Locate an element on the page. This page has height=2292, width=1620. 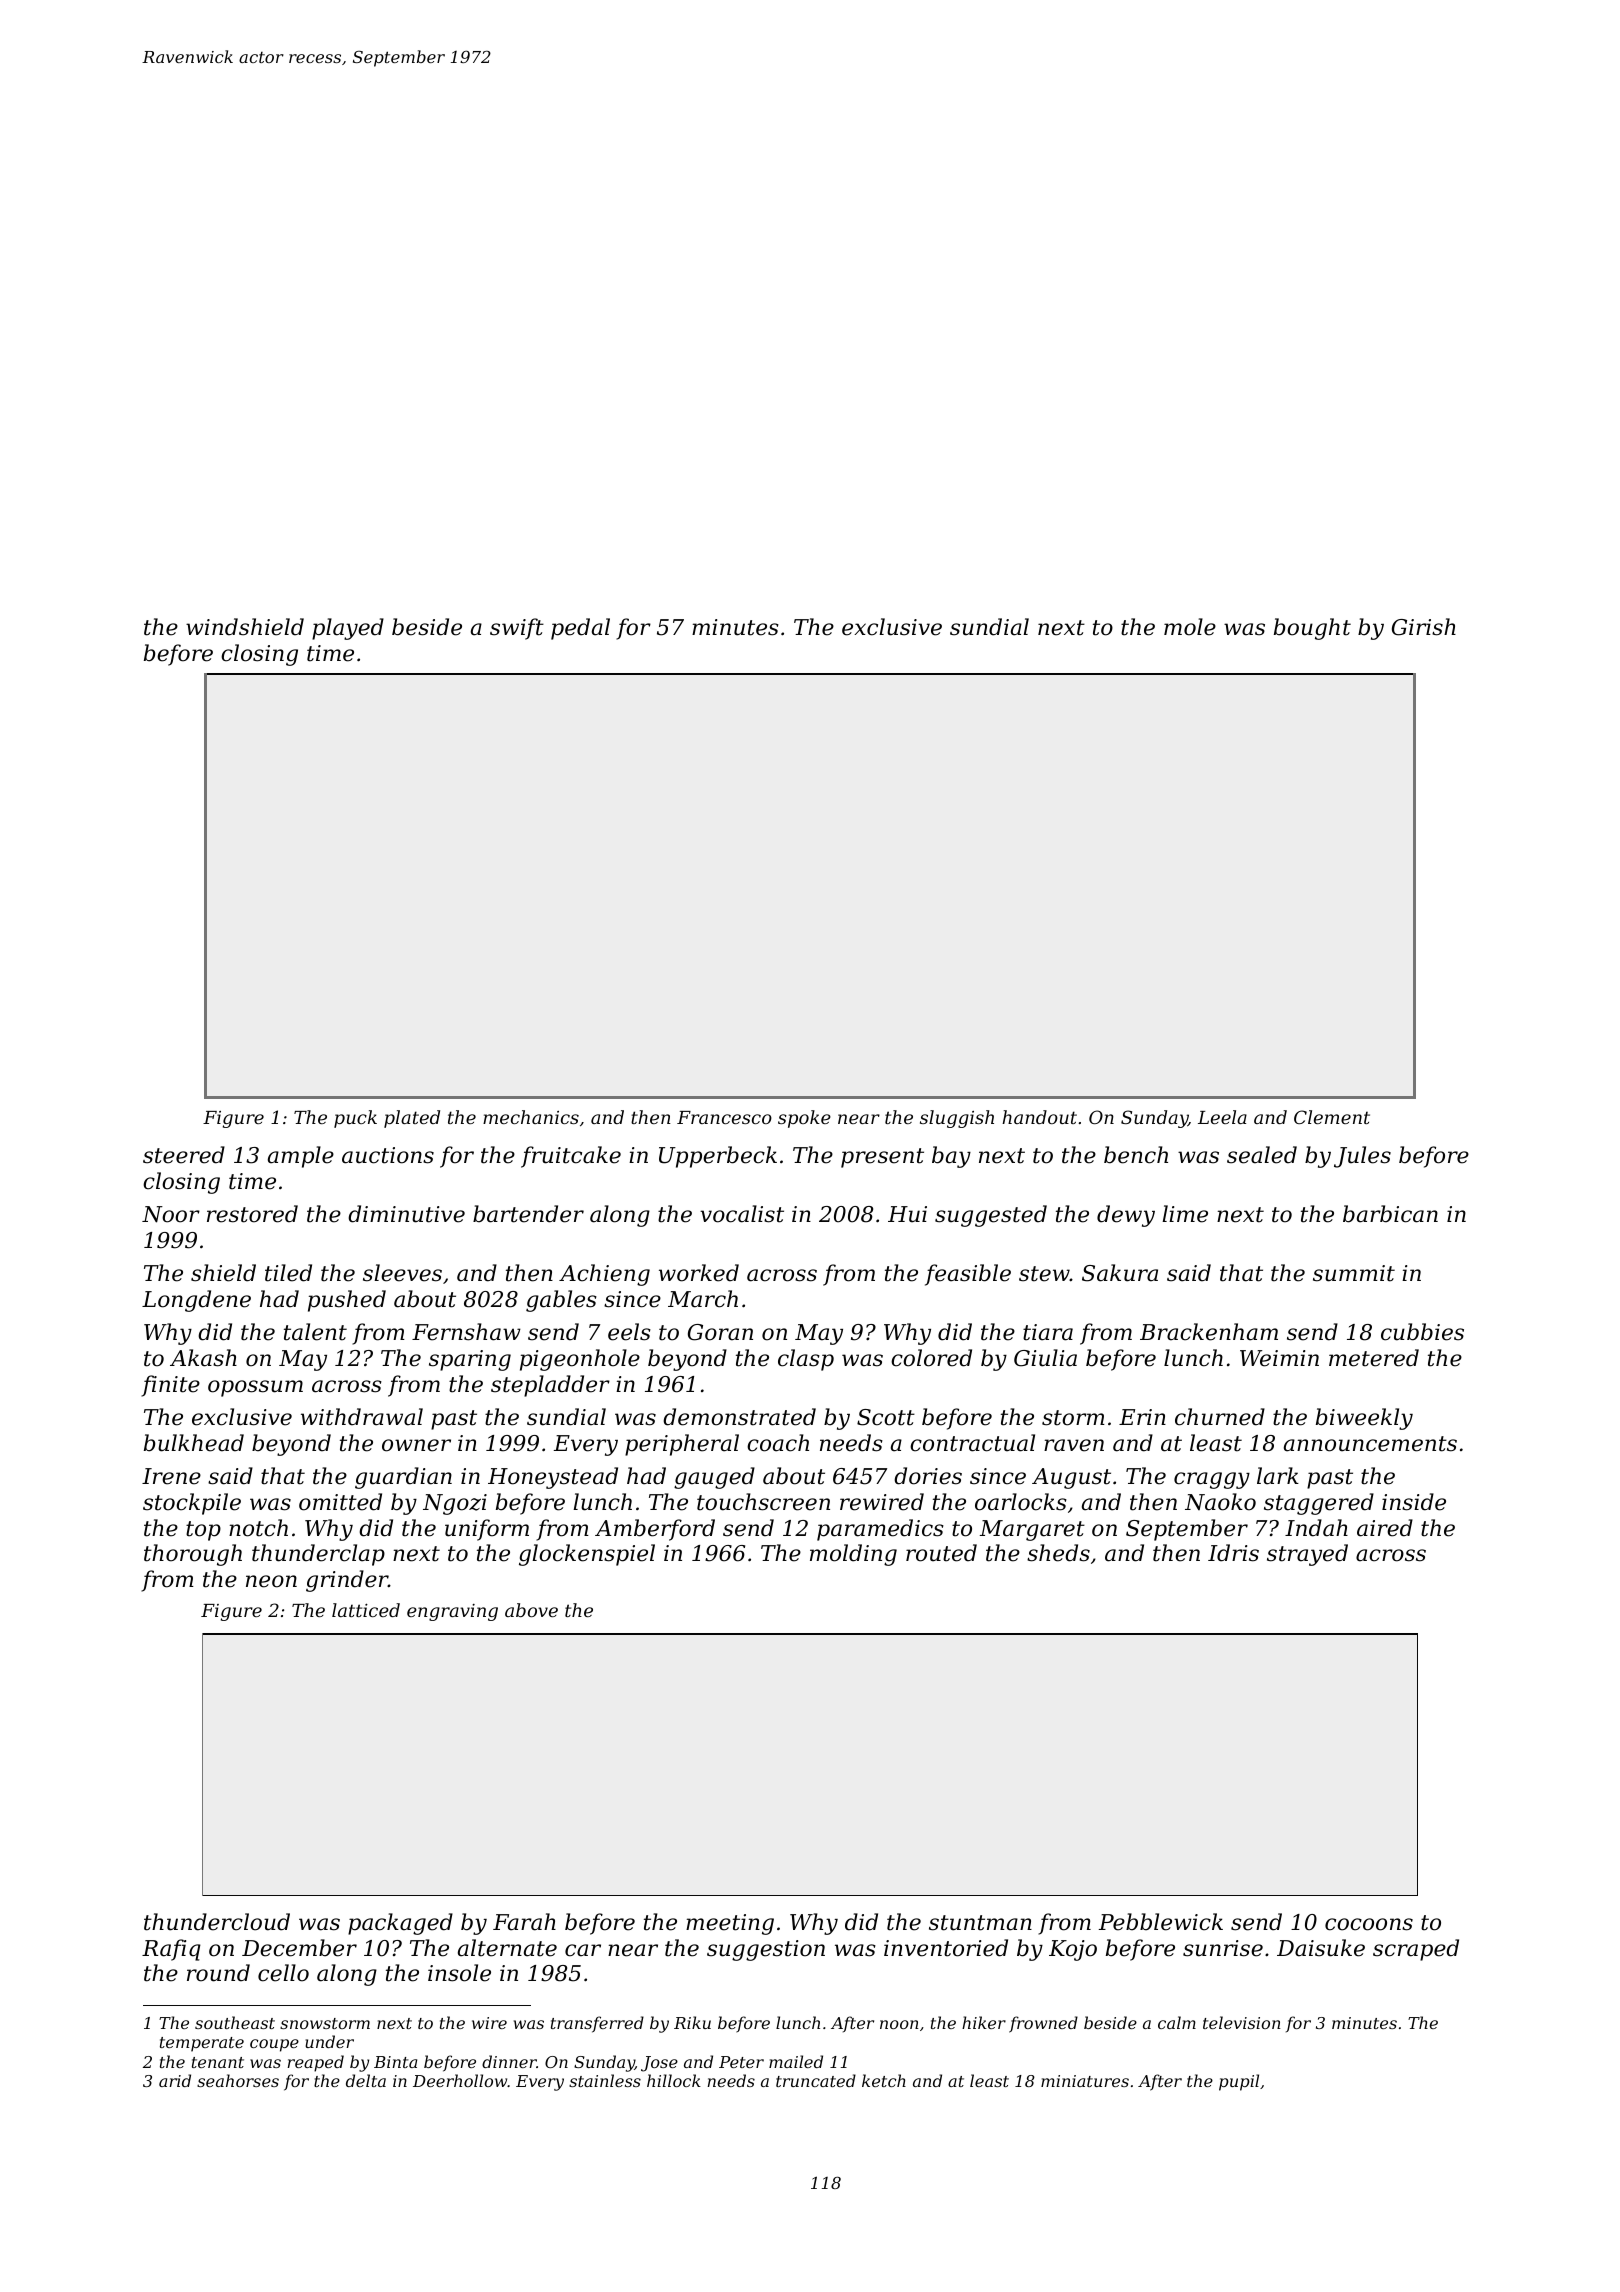
bought is located at coordinates (1312, 629).
